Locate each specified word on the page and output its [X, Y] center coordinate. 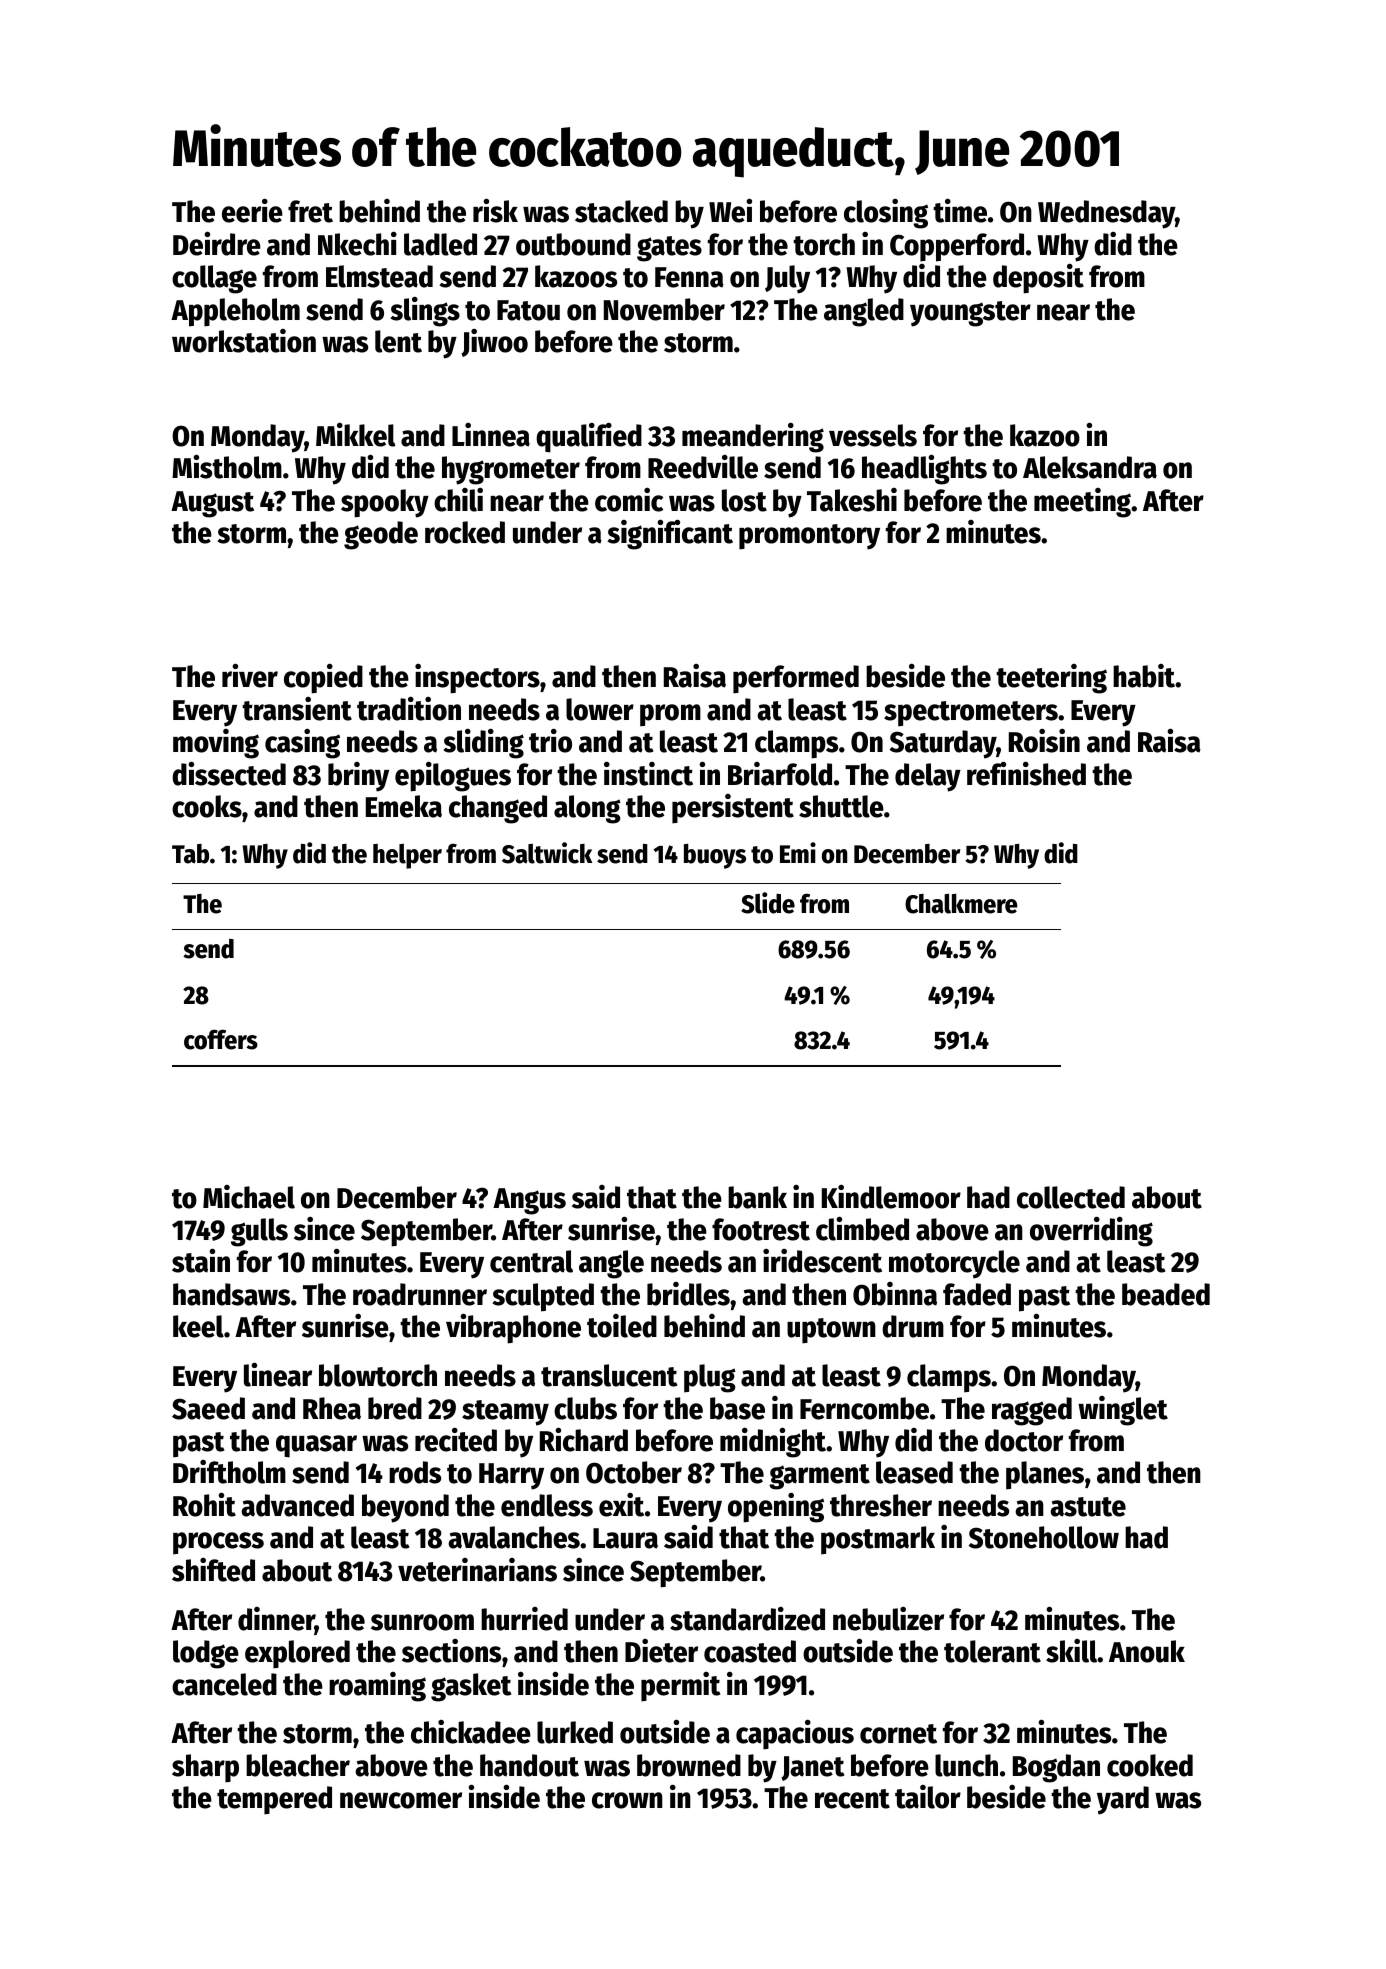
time [960, 211]
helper [407, 856]
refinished [1026, 773]
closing [886, 214]
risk [495, 210]
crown [627, 1800]
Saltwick [547, 853]
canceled [224, 1684]
